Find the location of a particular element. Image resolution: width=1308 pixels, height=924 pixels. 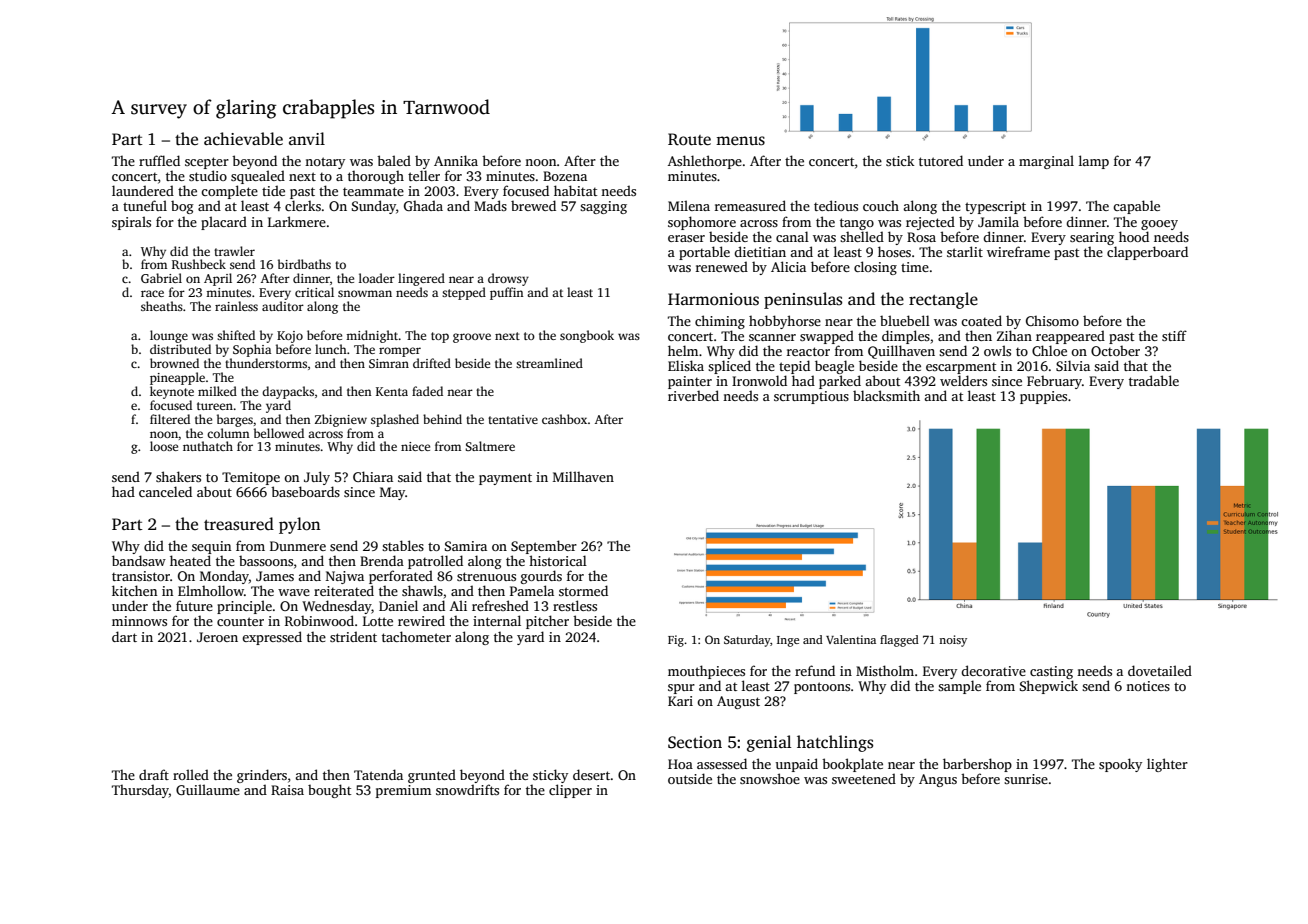

browned is located at coordinates (174, 363).
